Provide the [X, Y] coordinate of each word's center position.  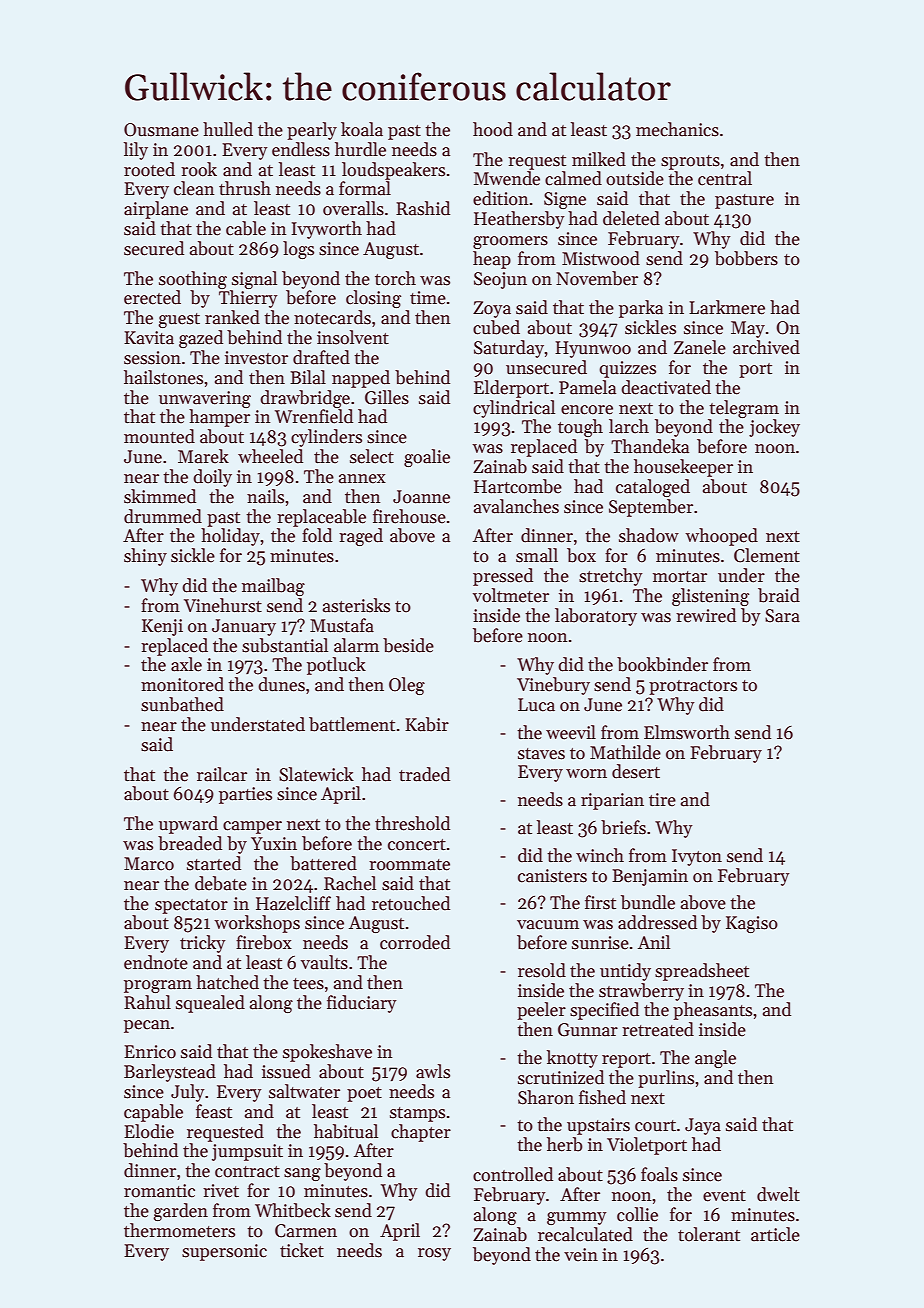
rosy [434, 1254]
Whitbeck [293, 1210]
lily [136, 151]
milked [599, 159]
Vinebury [553, 686]
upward [188, 825]
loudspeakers [393, 171]
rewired [706, 615]
